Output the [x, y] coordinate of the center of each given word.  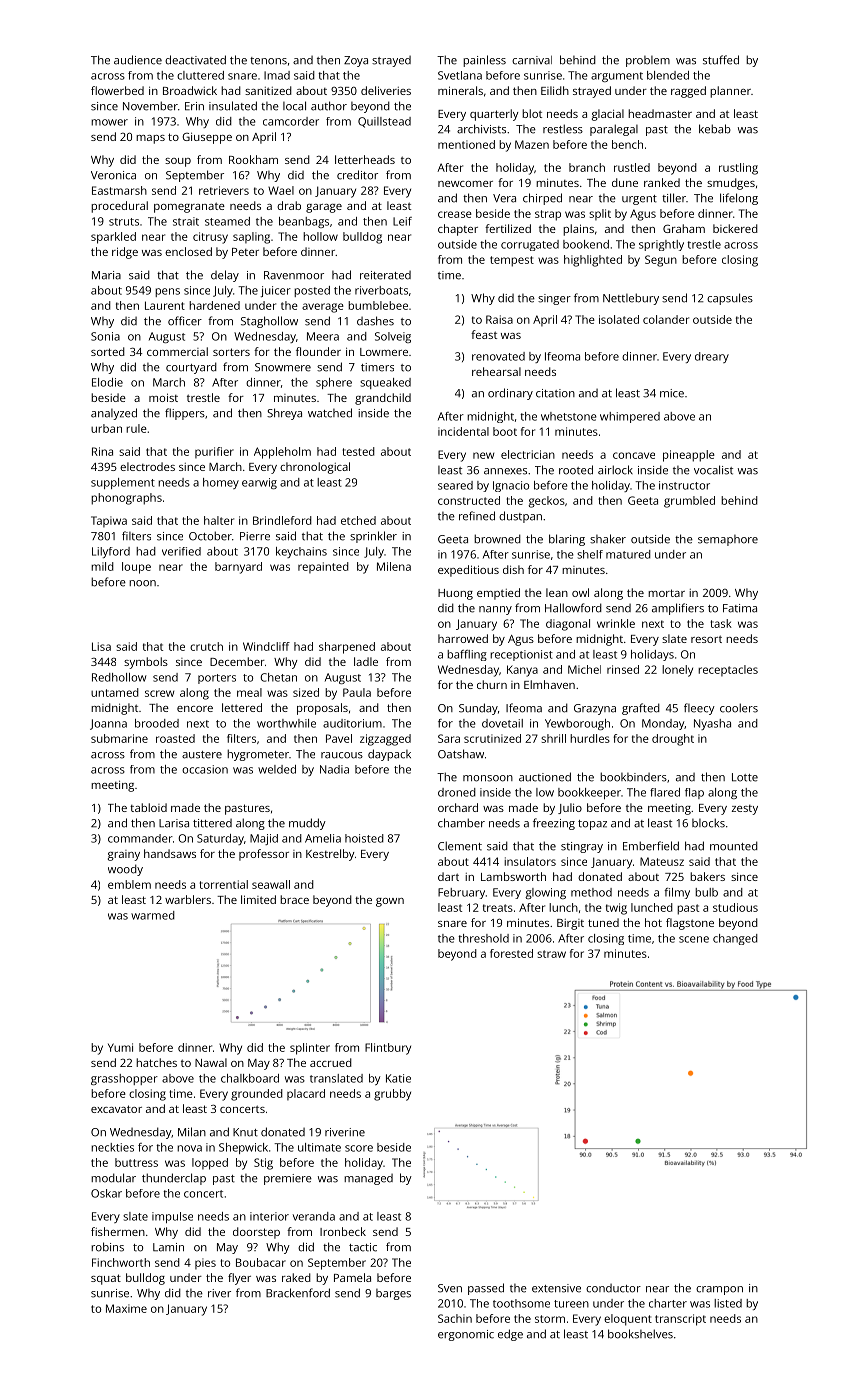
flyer [239, 1279]
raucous [342, 755]
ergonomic [466, 1335]
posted [312, 291]
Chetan [278, 677]
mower [109, 122]
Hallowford [573, 608]
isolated [619, 319]
